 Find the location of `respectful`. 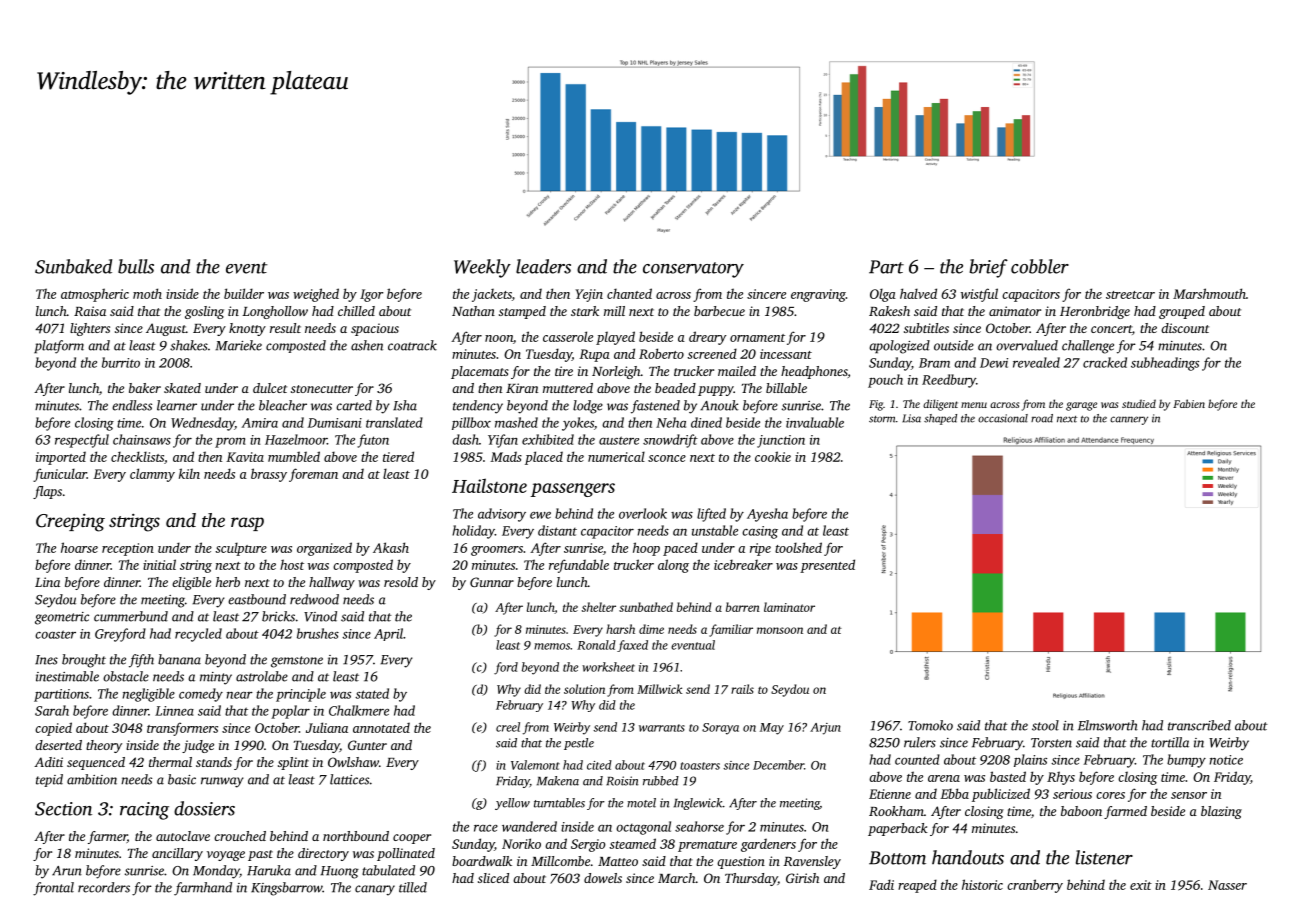

respectful is located at coordinates (82, 441).
